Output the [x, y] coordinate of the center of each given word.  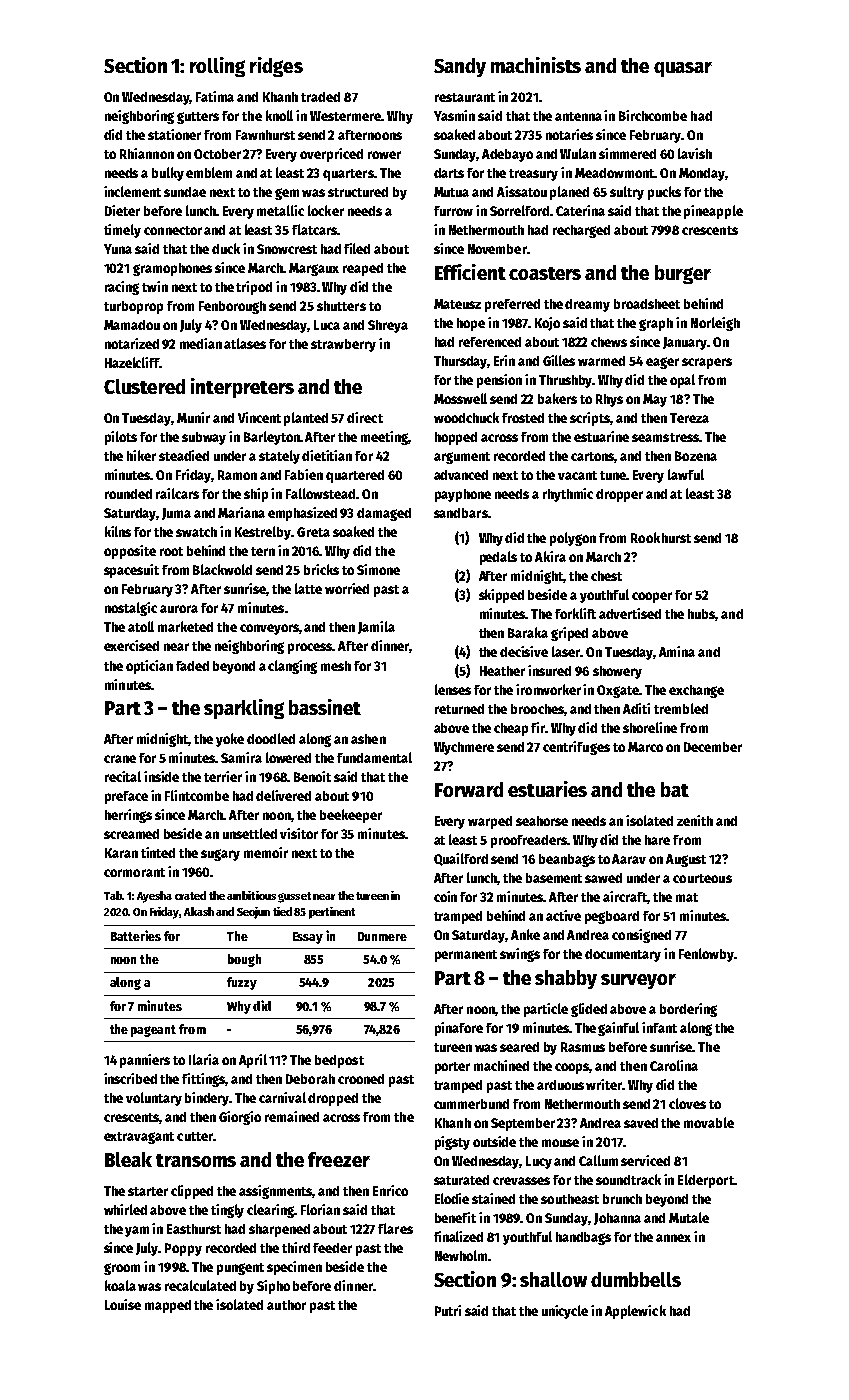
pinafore [459, 1029]
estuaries [547, 789]
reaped [363, 269]
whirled [125, 1209]
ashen [368, 739]
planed [569, 193]
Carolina [674, 1065]
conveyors [269, 629]
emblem [209, 172]
